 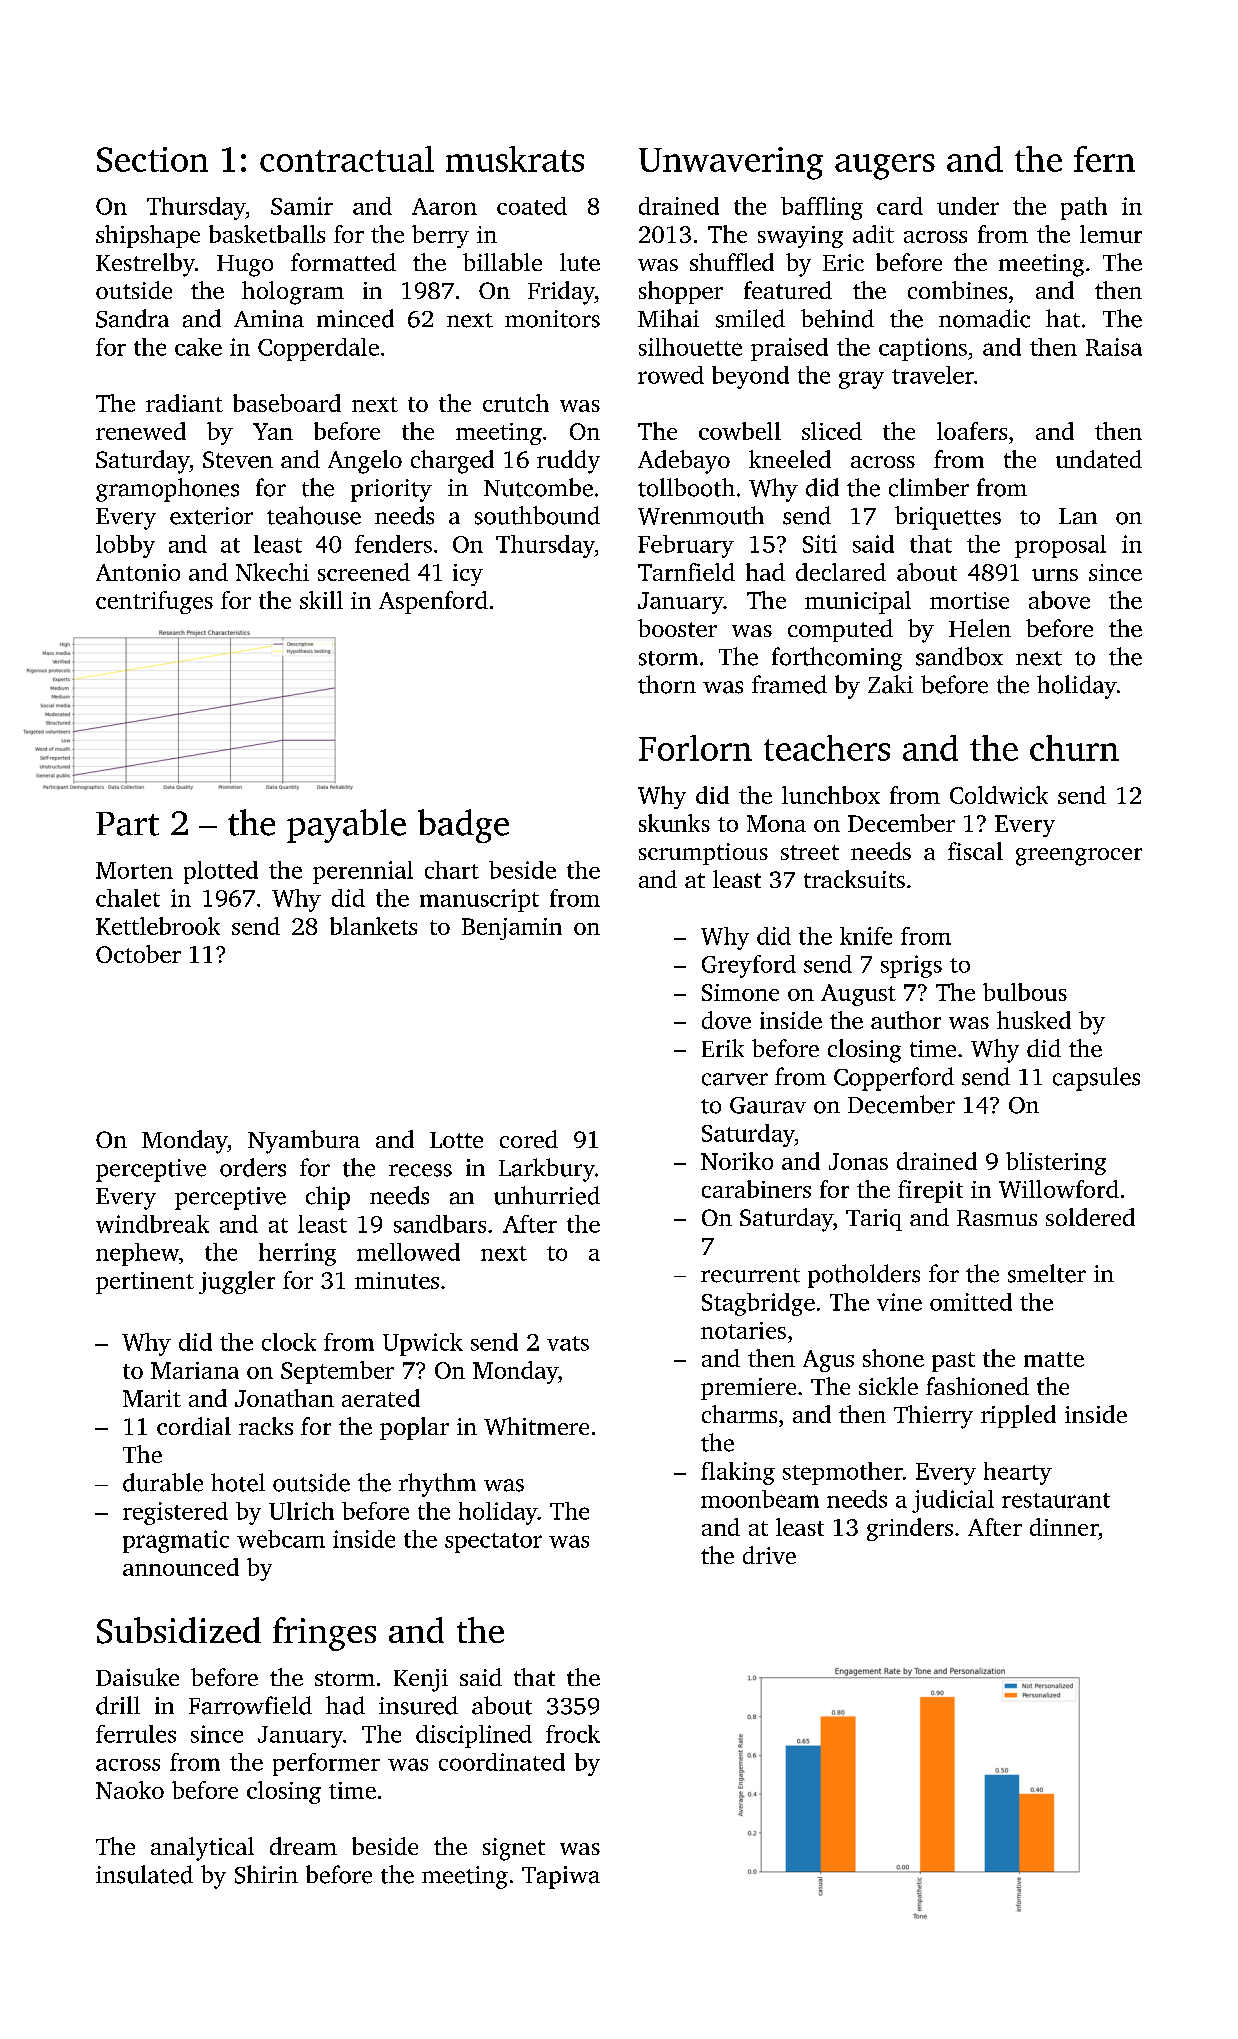 I want to click on ferrules, so click(x=136, y=1734).
